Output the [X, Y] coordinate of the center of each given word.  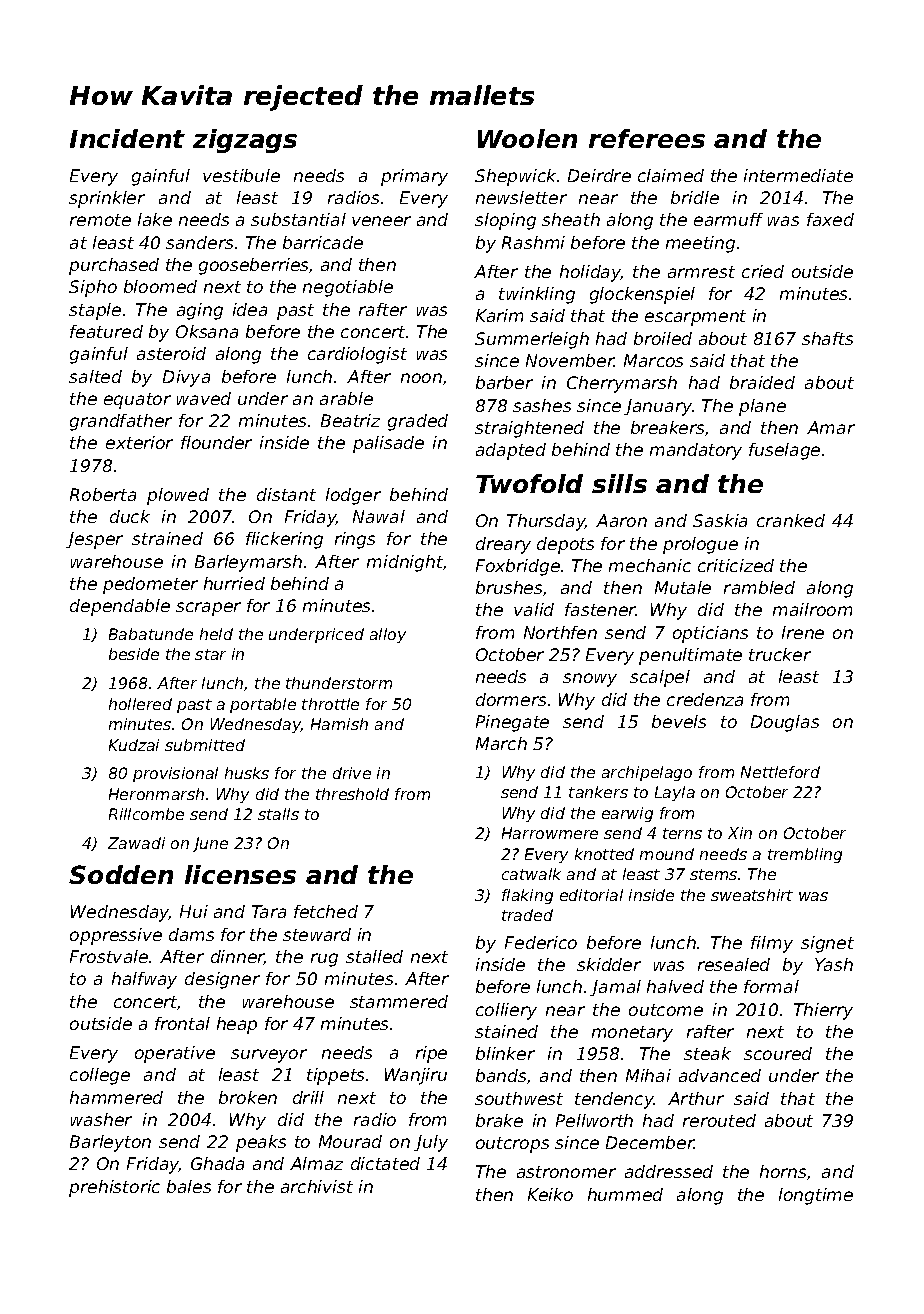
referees [647, 138]
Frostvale [109, 956]
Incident [127, 138]
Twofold [529, 483]
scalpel [660, 678]
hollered [140, 704]
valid [534, 609]
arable [346, 398]
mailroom [812, 609]
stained [506, 1031]
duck [130, 516]
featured [106, 331]
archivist [317, 1186]
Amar [831, 427]
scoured [778, 1053]
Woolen [527, 138]
